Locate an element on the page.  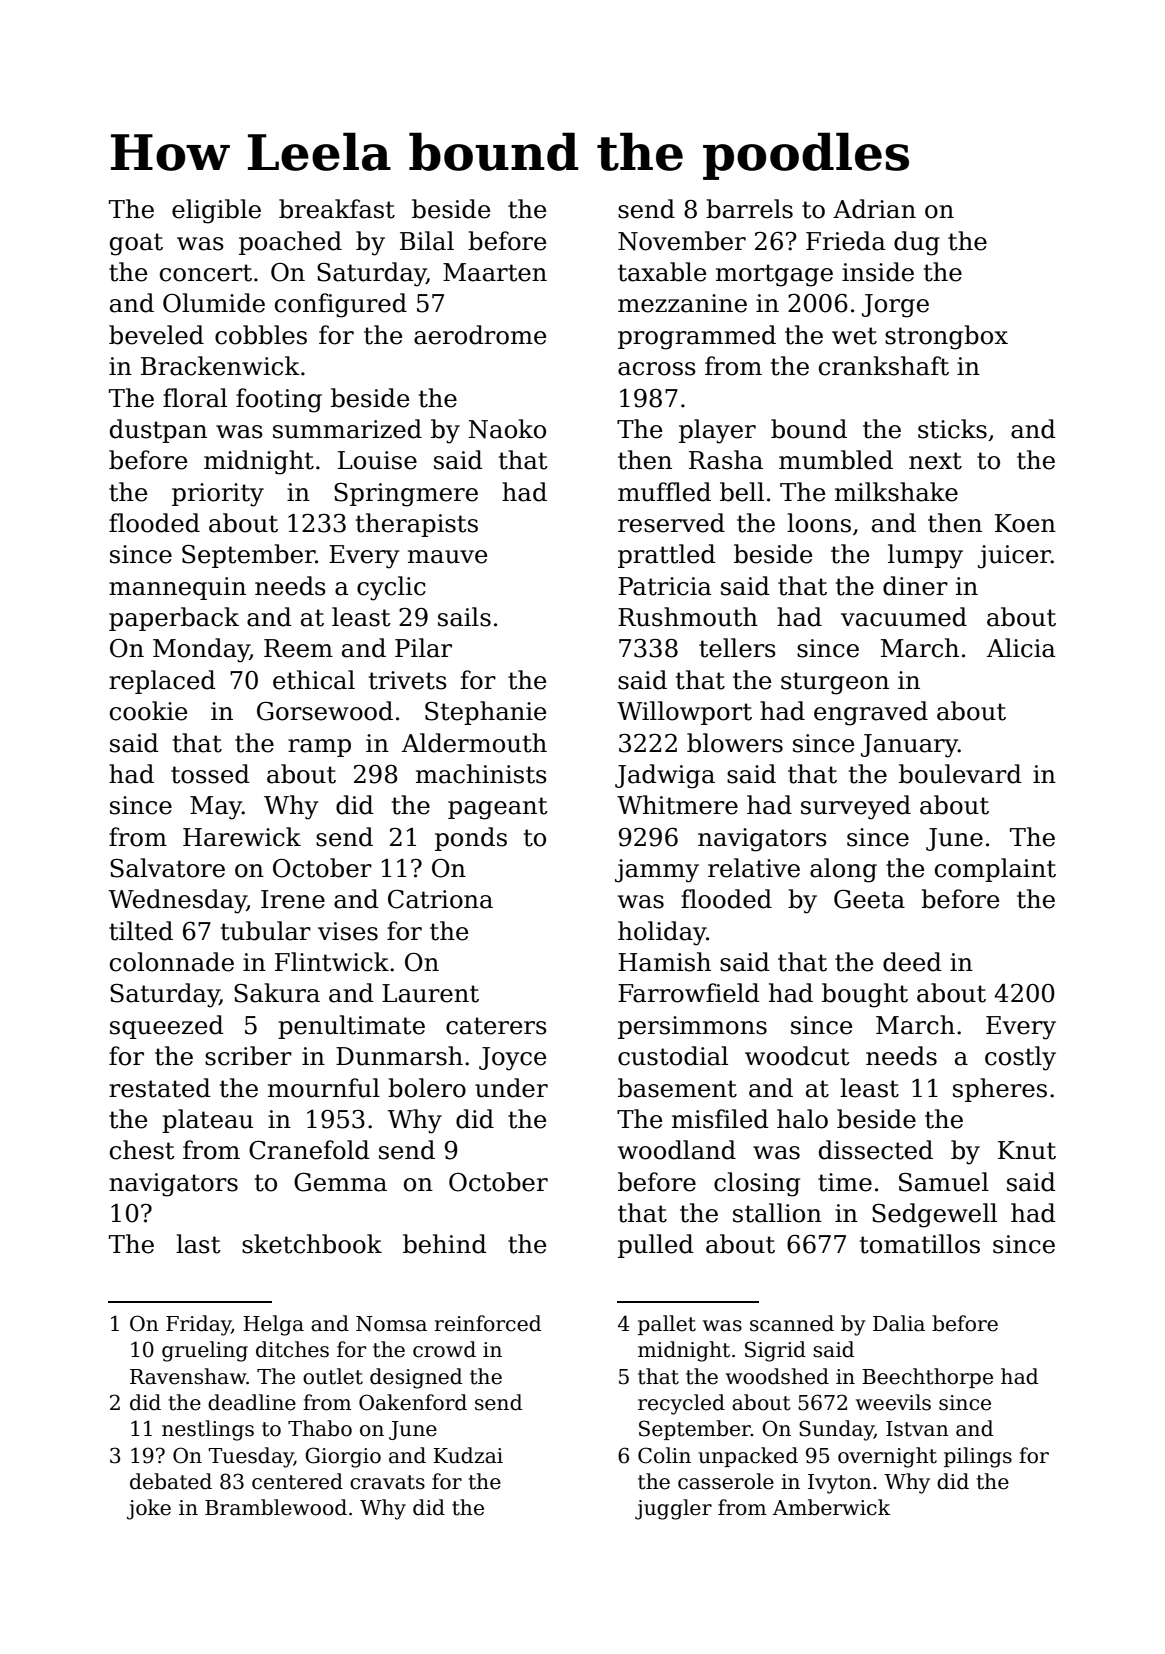
Maarten is located at coordinates (495, 272).
